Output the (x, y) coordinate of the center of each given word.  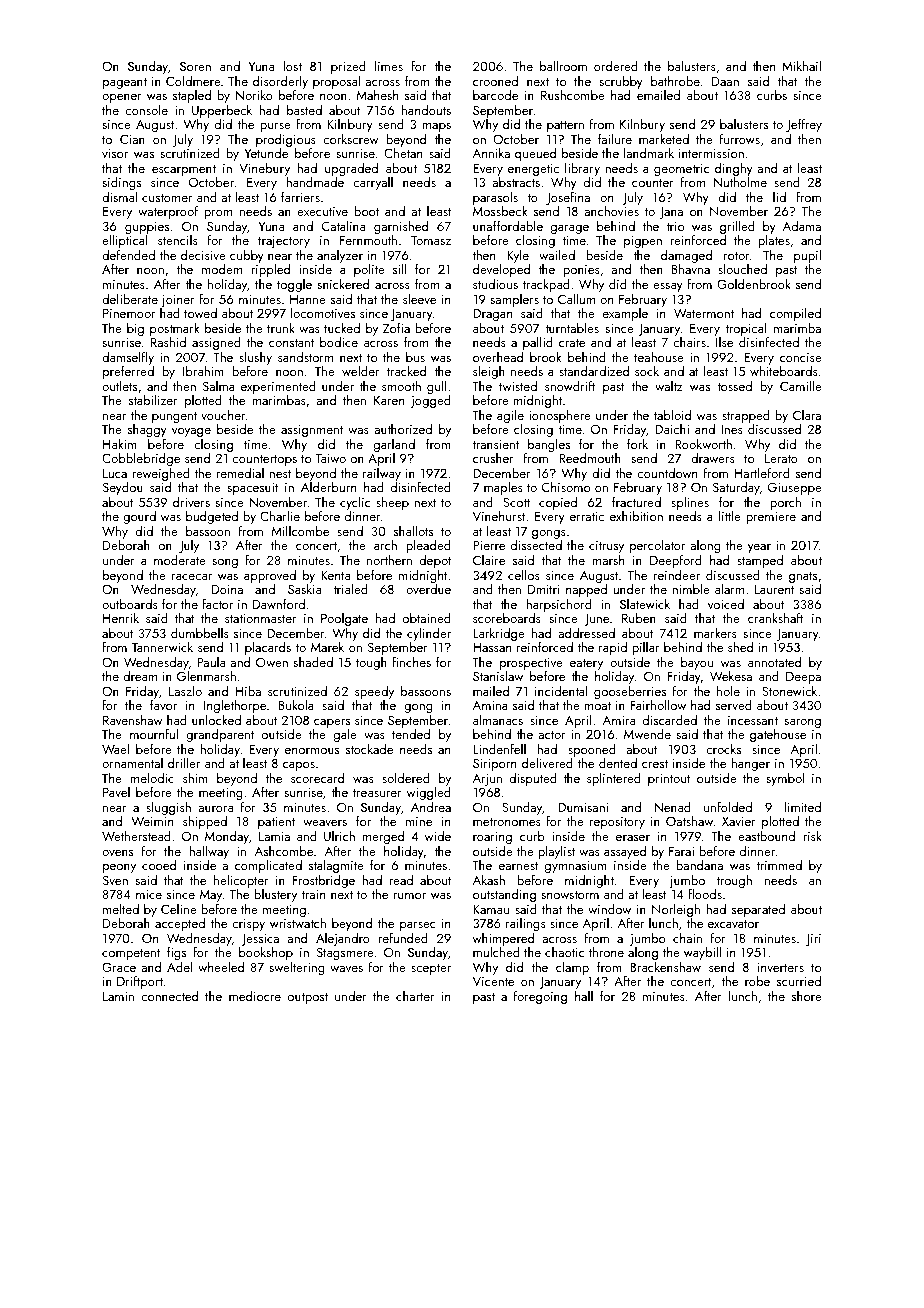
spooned (592, 750)
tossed (734, 385)
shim (195, 778)
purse (275, 127)
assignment (312, 431)
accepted (180, 924)
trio (675, 226)
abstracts (516, 182)
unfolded (728, 806)
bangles (548, 445)
